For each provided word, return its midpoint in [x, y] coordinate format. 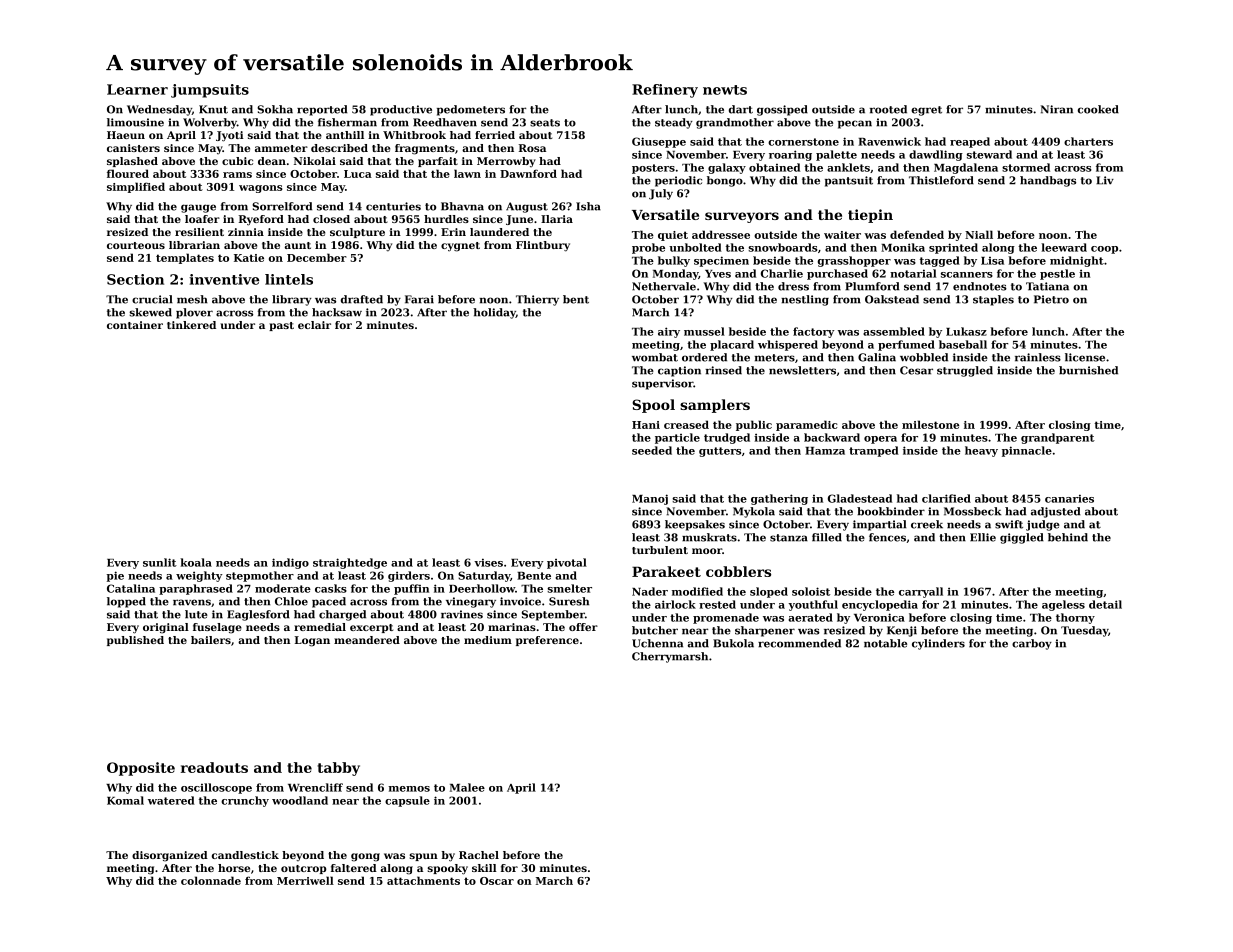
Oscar [497, 881]
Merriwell [305, 880]
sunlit [160, 562]
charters [1088, 141]
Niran [1057, 109]
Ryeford [261, 220]
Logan [312, 641]
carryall [921, 592]
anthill [345, 135]
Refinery [665, 91]
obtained [774, 167]
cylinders [938, 644]
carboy [1032, 644]
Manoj [650, 499]
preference [547, 641]
